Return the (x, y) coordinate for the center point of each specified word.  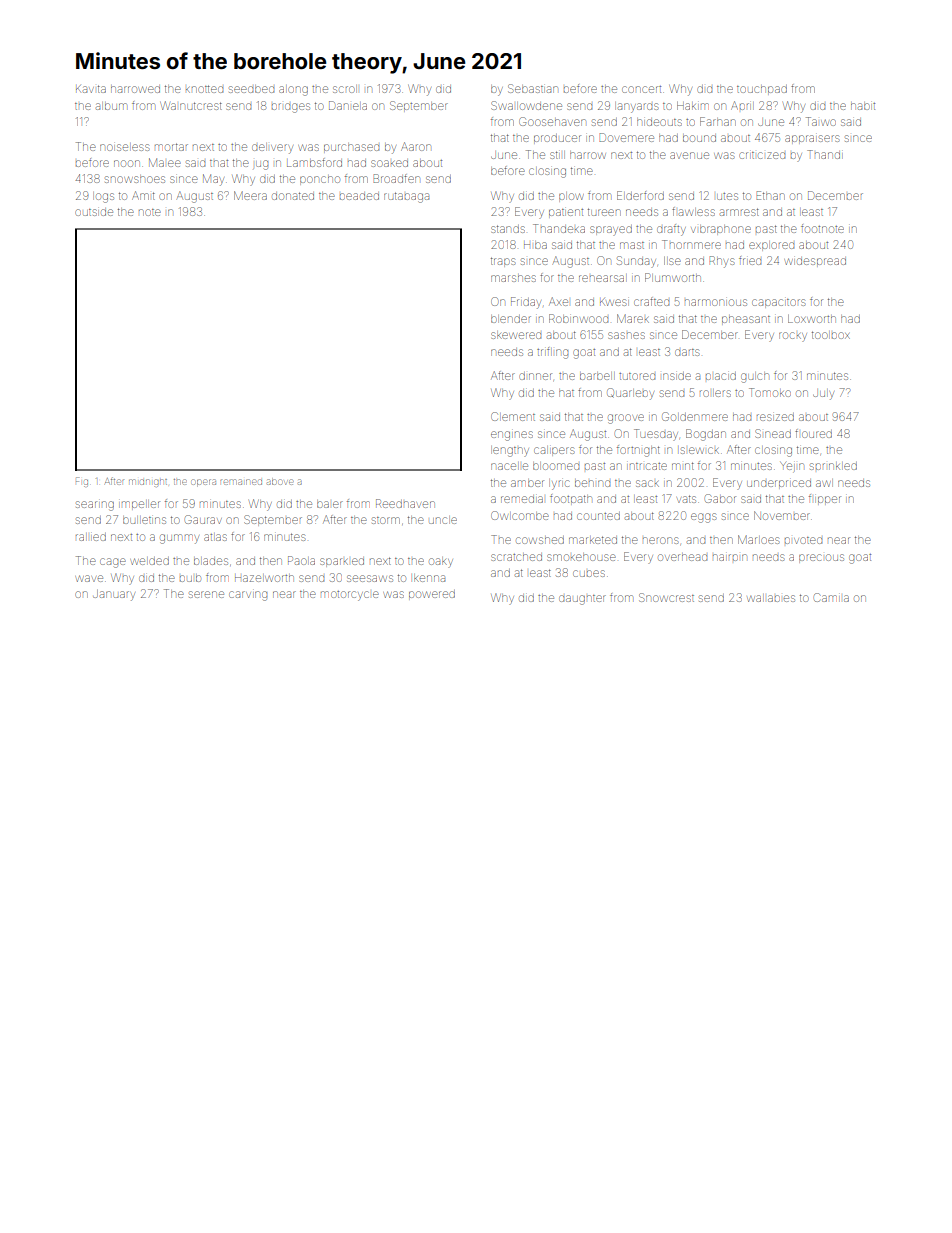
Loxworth (812, 319)
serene (206, 594)
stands (508, 229)
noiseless (124, 147)
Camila (831, 597)
